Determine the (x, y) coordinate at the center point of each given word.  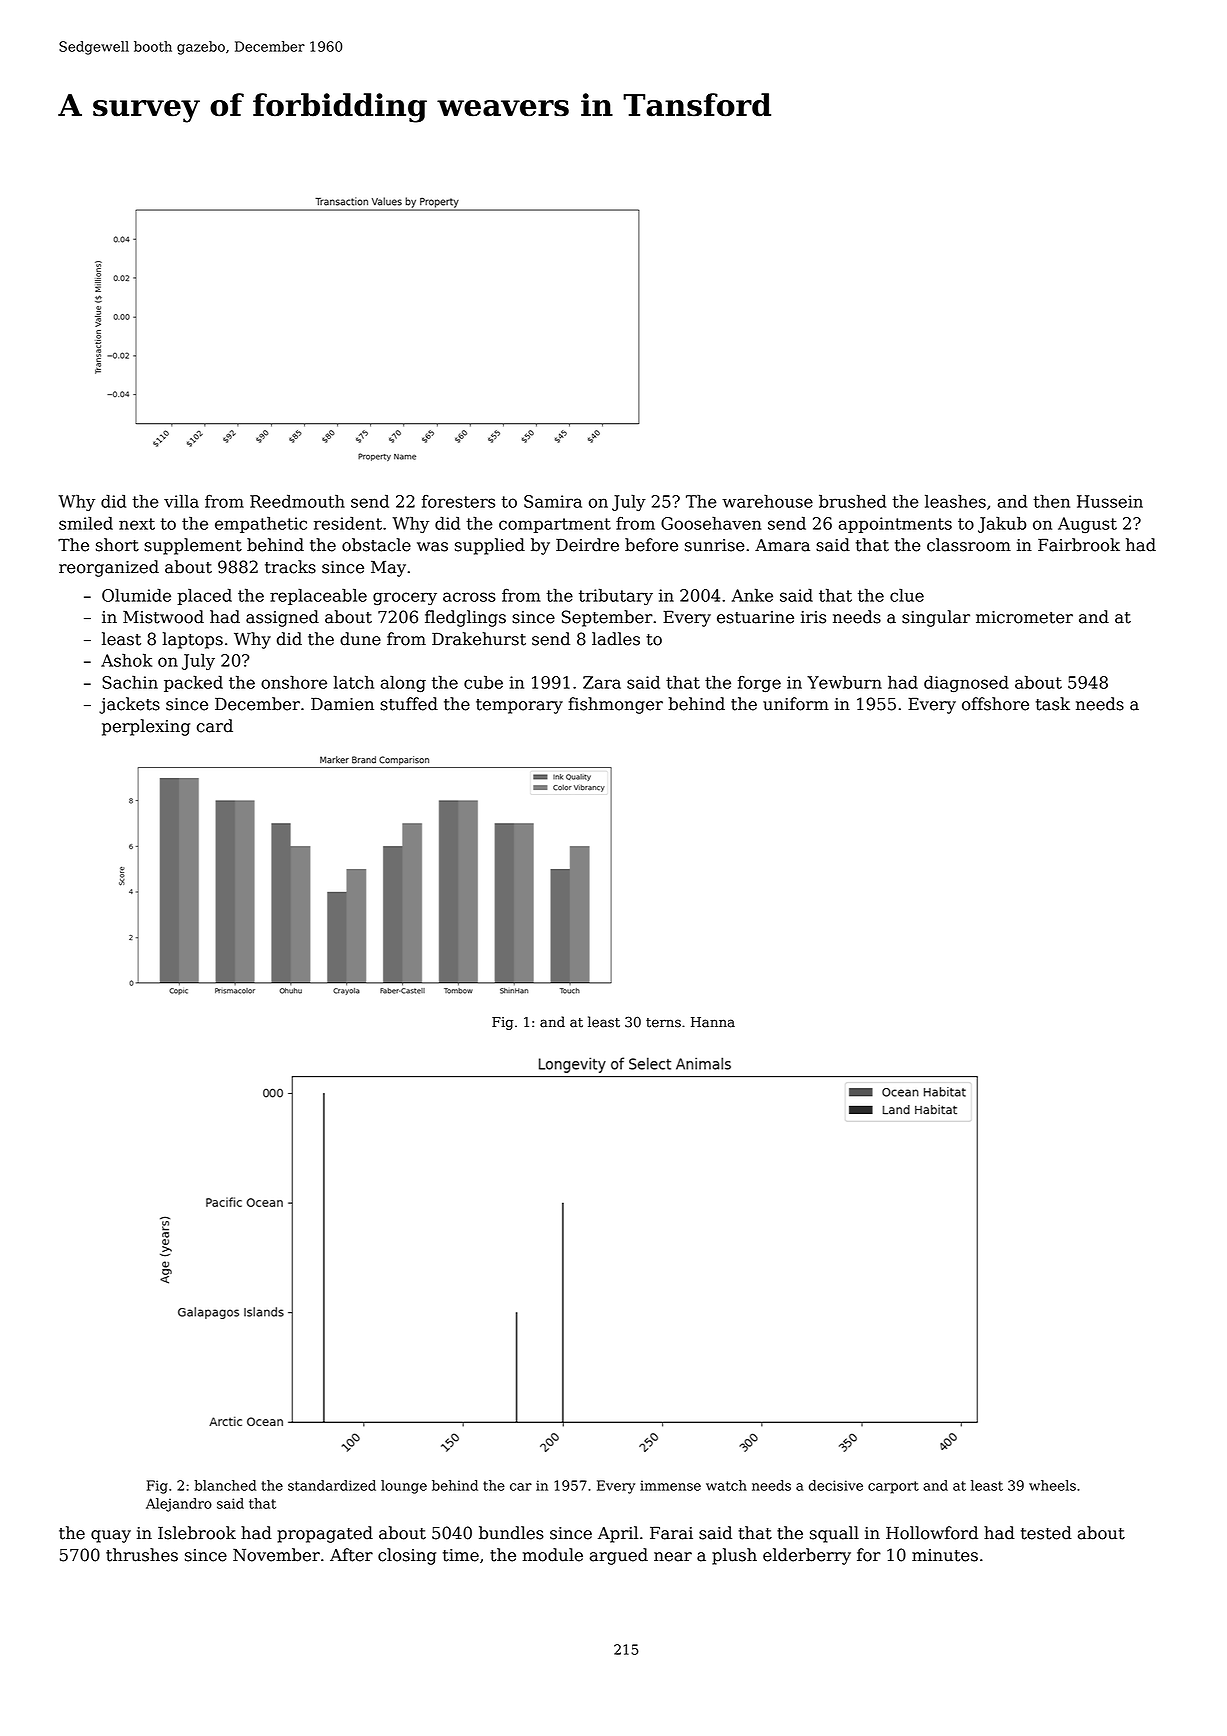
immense (670, 1485)
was (432, 547)
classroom (969, 545)
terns (663, 1023)
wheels (1052, 1485)
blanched (225, 1485)
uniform (796, 704)
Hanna (713, 1022)
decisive (836, 1485)
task (1053, 704)
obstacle (376, 545)
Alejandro (179, 1505)
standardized (332, 1485)
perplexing (146, 727)
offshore (995, 704)
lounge (404, 1487)
